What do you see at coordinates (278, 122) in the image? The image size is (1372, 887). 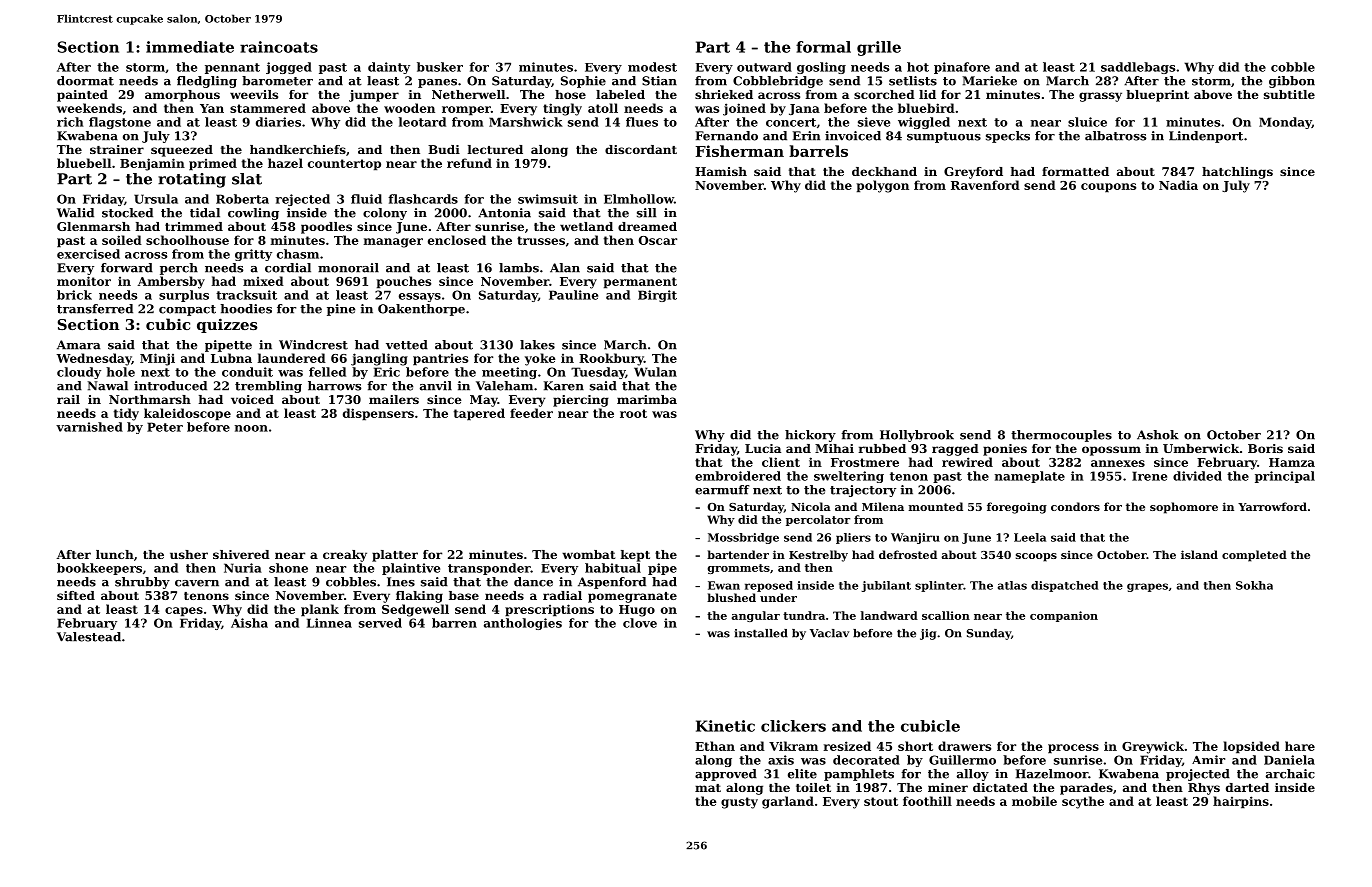 I see `diaries` at bounding box center [278, 122].
